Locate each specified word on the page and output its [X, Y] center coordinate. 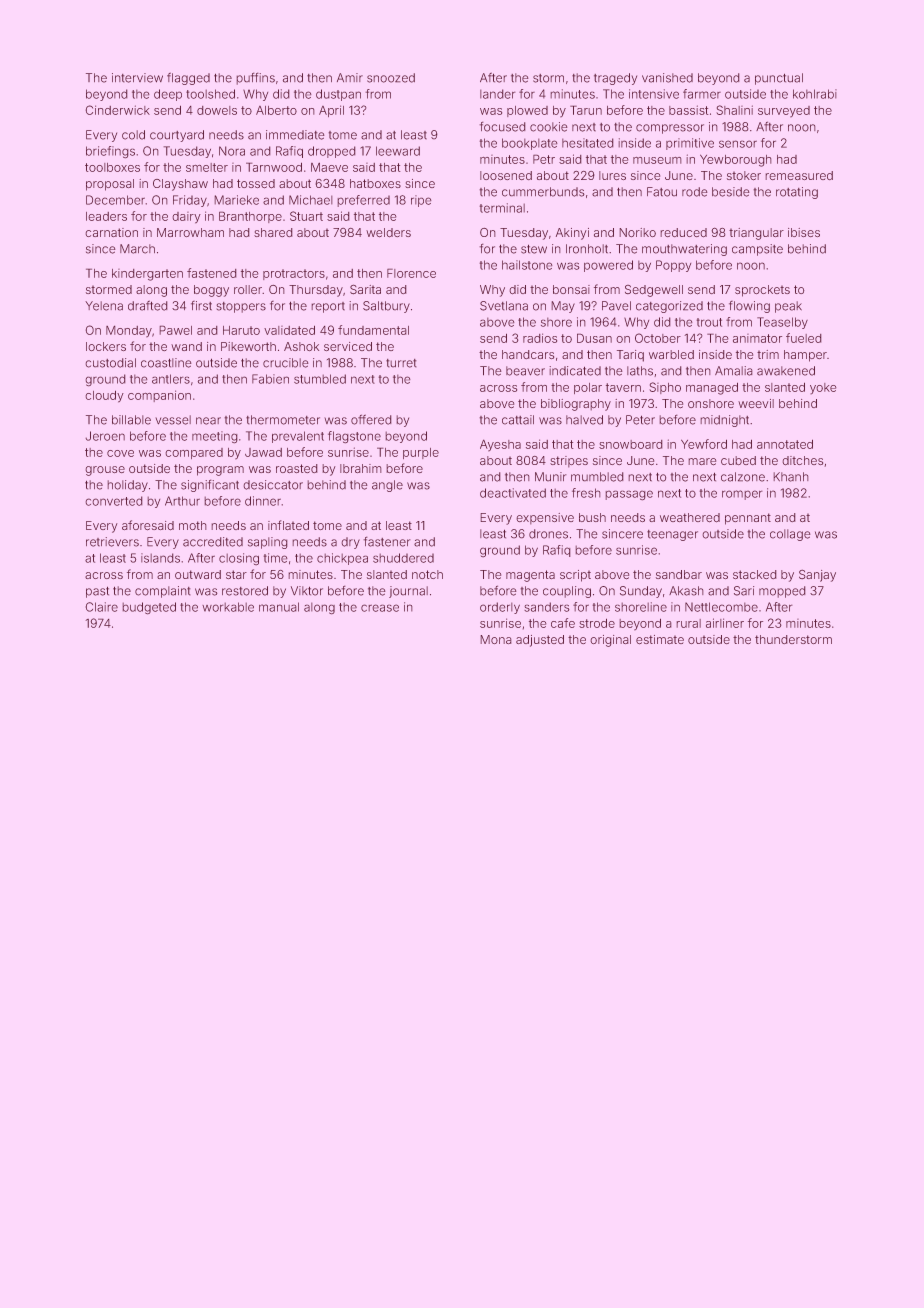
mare [702, 462]
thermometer [283, 420]
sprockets [762, 291]
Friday [190, 201]
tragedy [615, 79]
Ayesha [500, 445]
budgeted [149, 608]
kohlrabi [815, 94]
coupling [567, 592]
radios [540, 338]
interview [137, 78]
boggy [211, 291]
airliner [725, 623]
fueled [804, 338]
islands [160, 558]
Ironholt [587, 249]
